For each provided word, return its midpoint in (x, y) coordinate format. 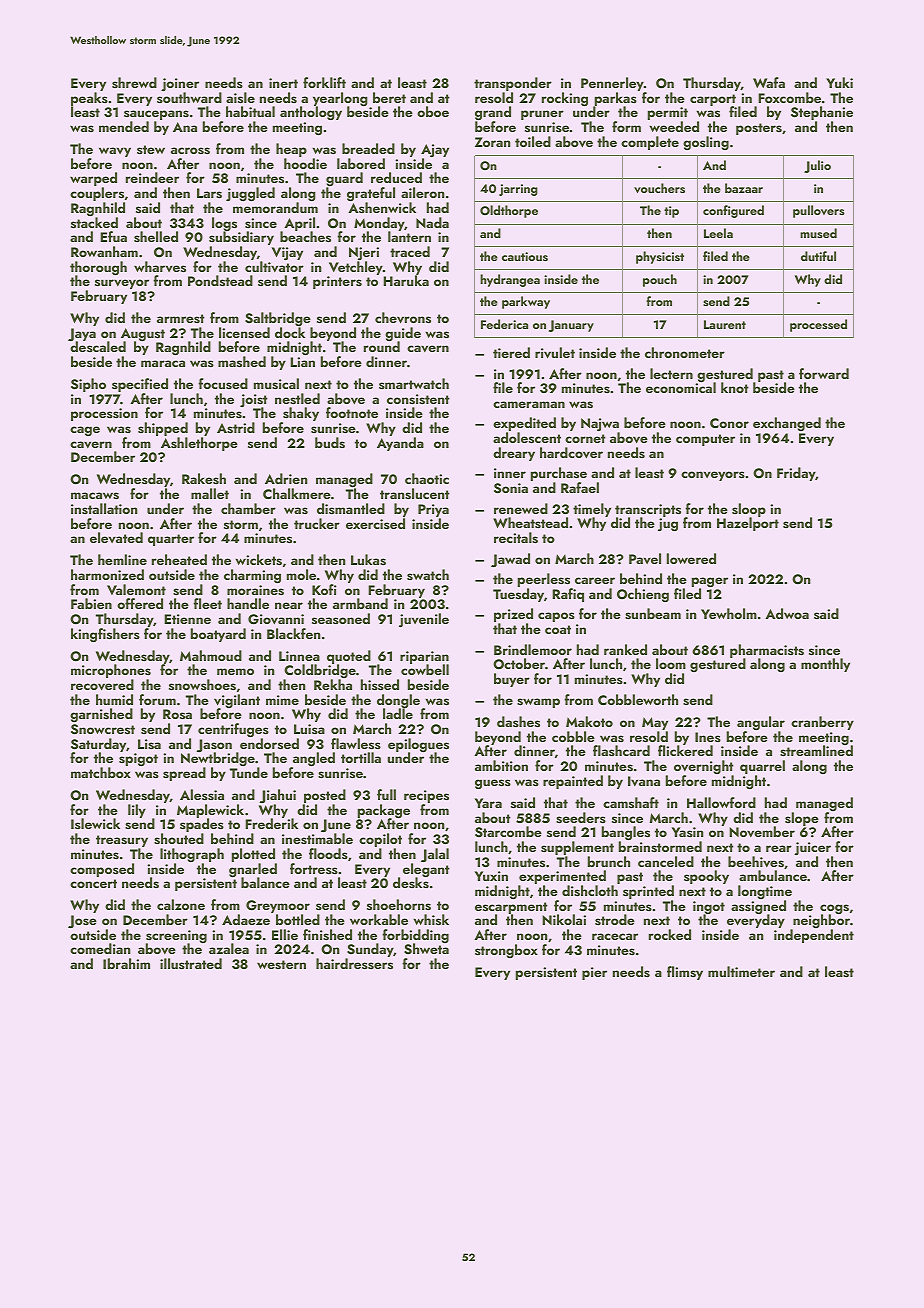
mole (301, 574)
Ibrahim (126, 963)
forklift (324, 82)
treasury (122, 841)
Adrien (286, 478)
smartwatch (414, 383)
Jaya (82, 335)
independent (814, 936)
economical (681, 388)
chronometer (685, 352)
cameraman (529, 404)
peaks (89, 99)
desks (411, 883)
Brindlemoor (533, 649)
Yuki (839, 82)
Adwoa (787, 613)
